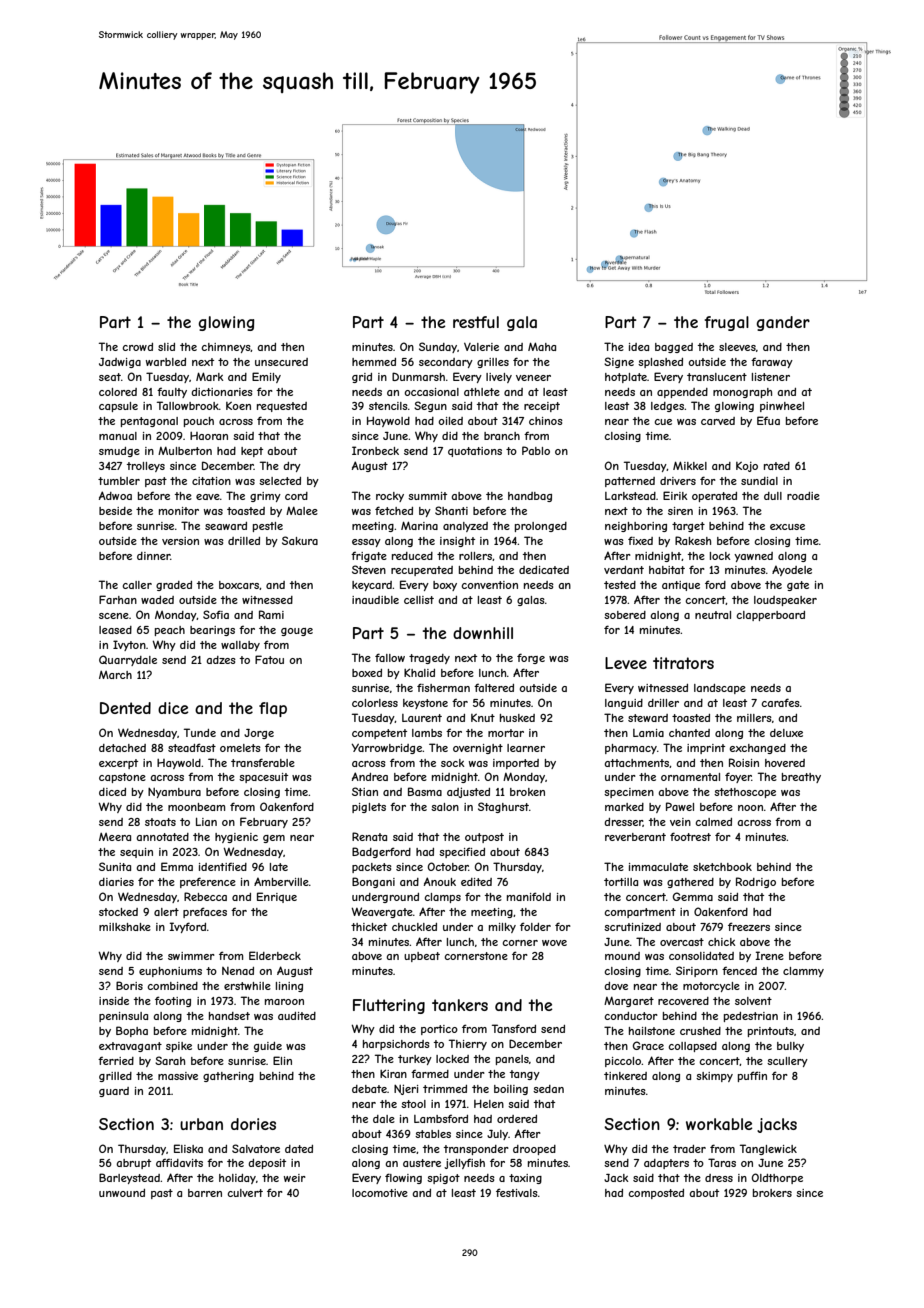 This page has width=924, height=1308. Describe the element at coordinates (476, 322) in the page. I see `restful` at that location.
